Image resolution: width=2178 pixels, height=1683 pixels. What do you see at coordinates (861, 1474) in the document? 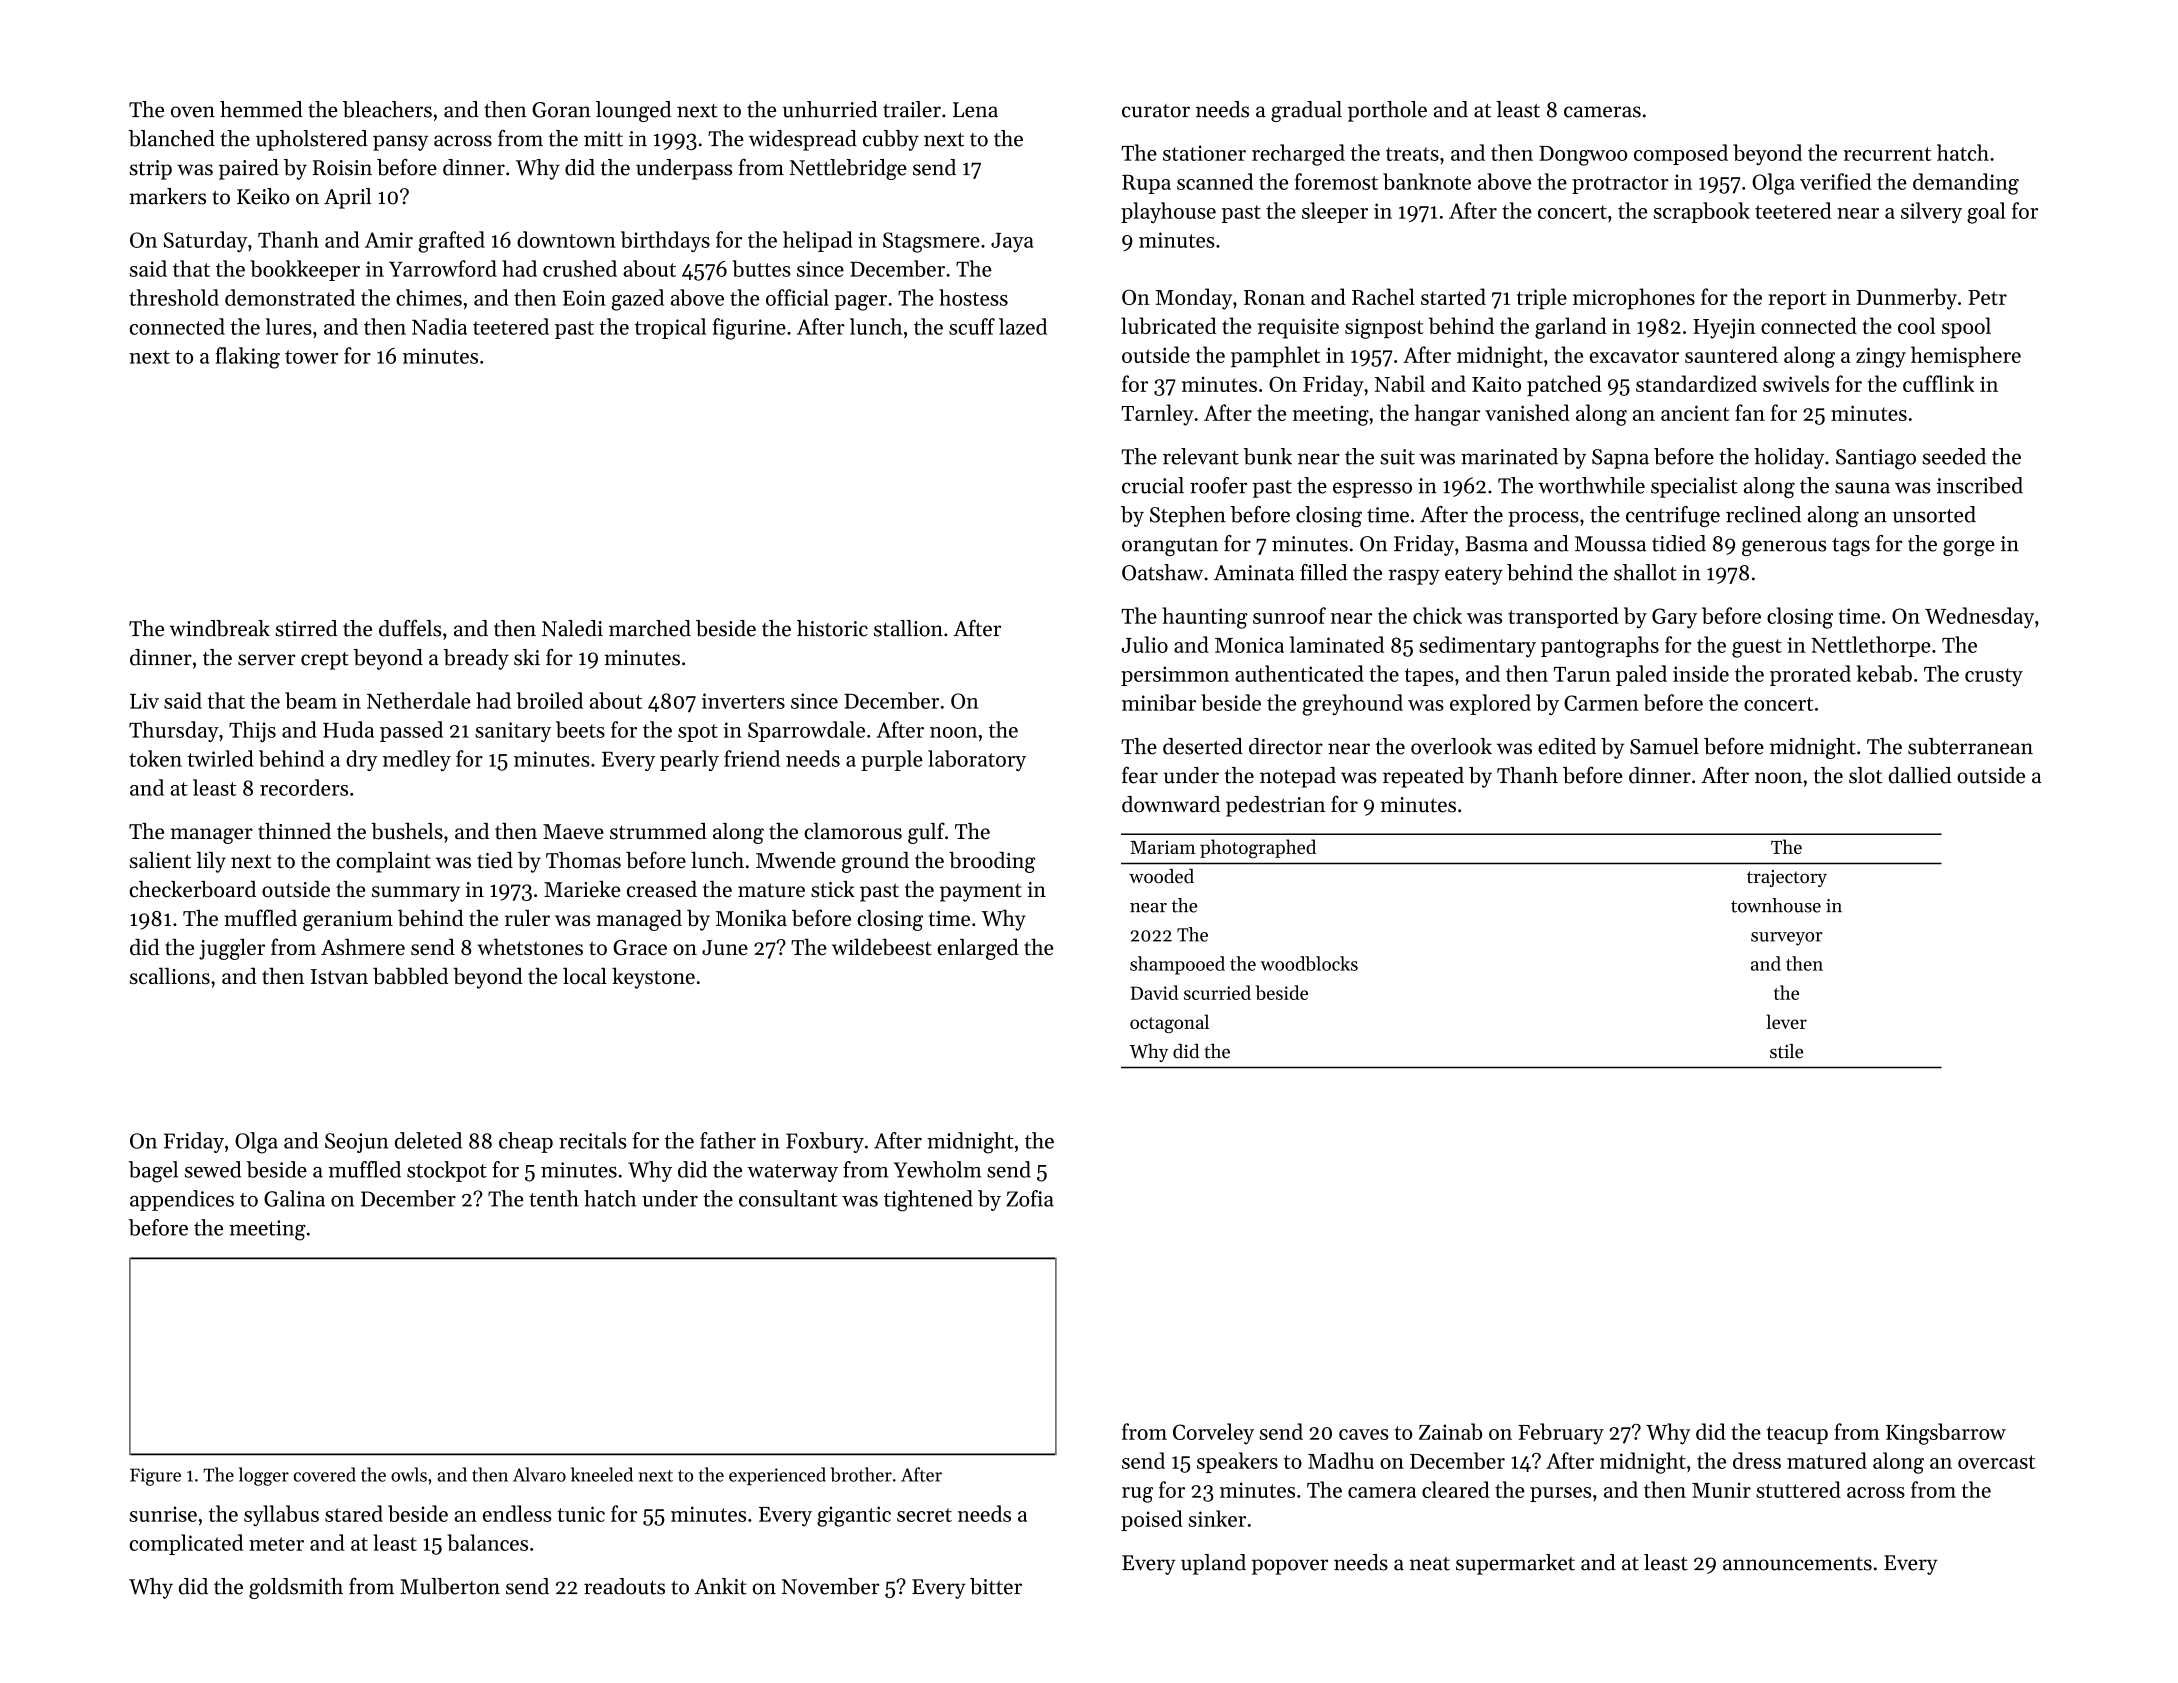
I see `brother` at bounding box center [861, 1474].
